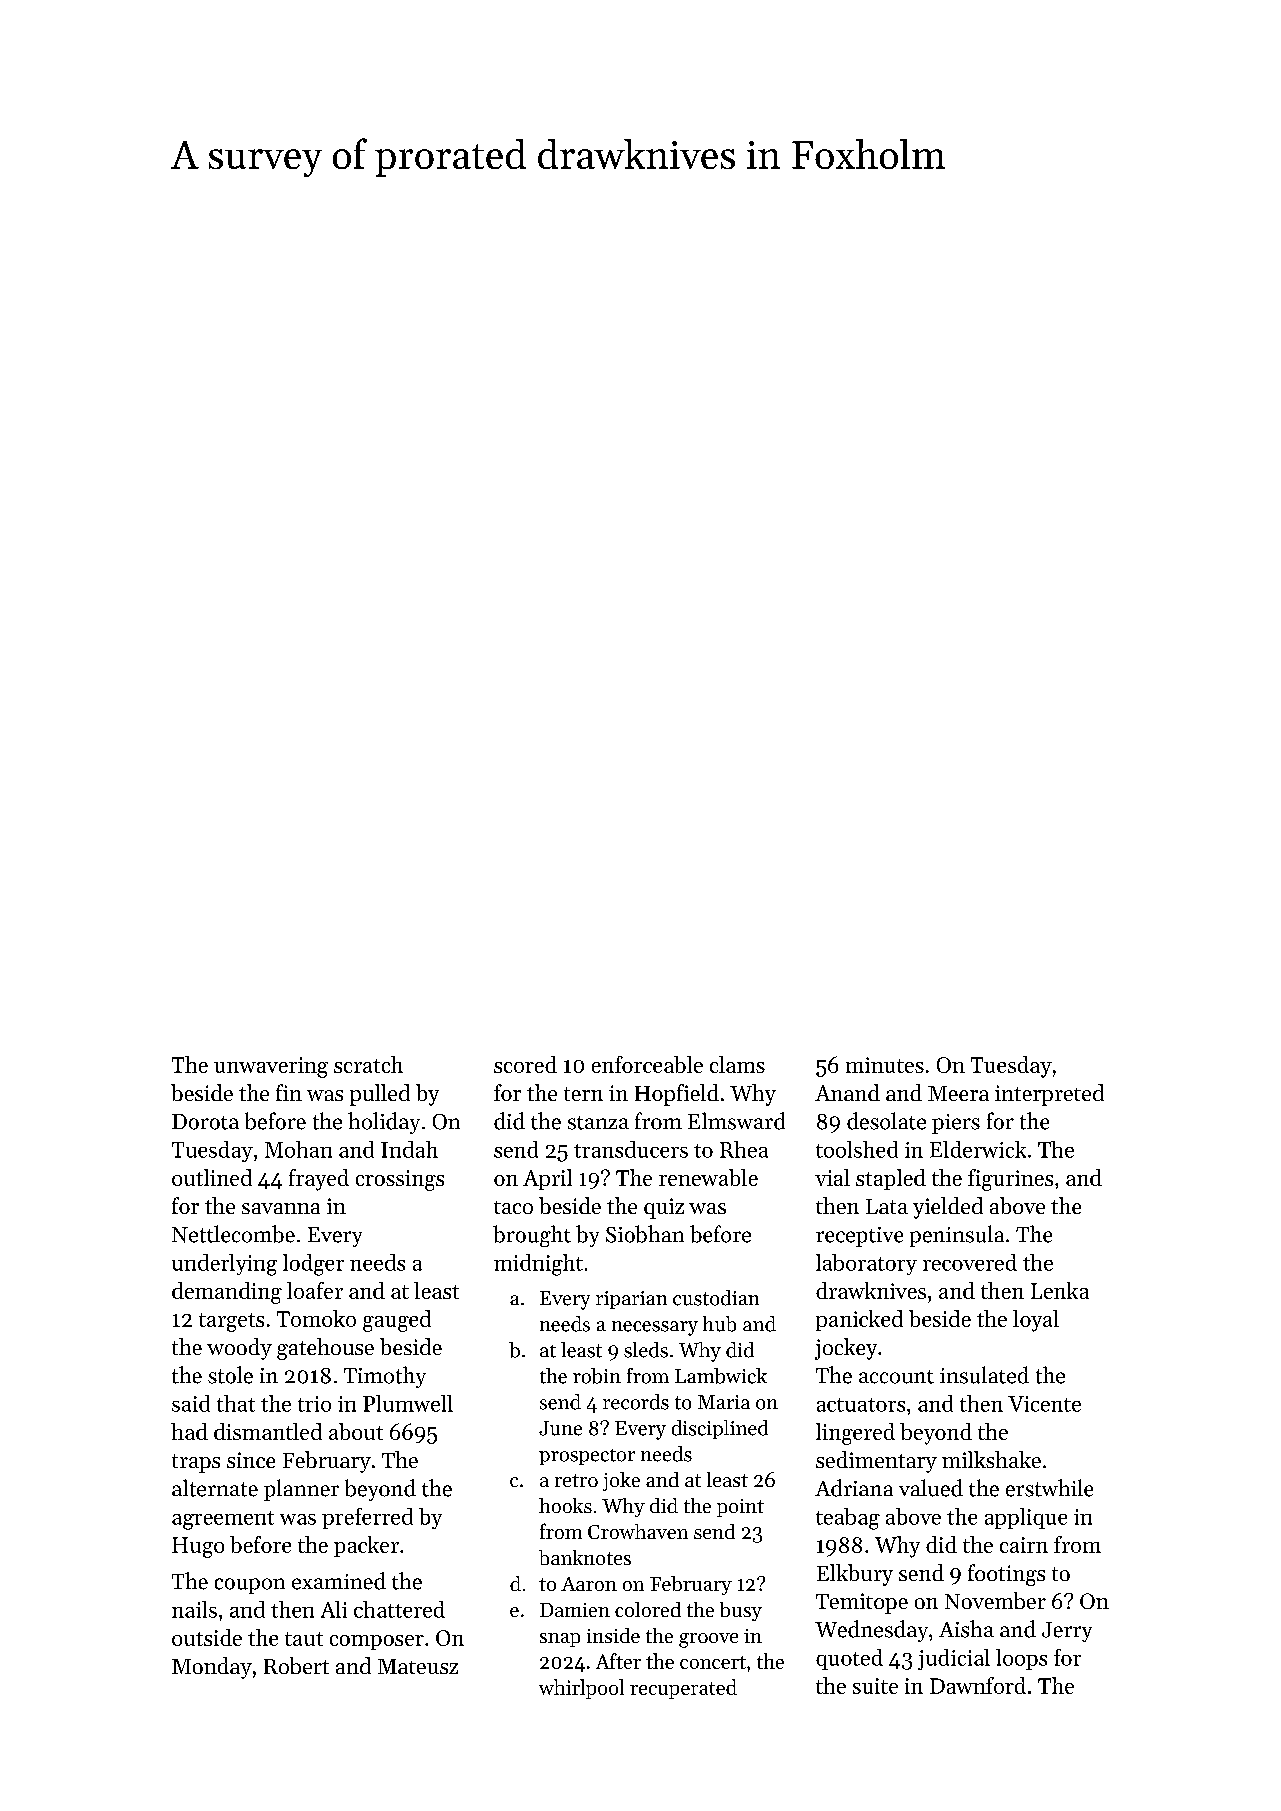 The width and height of the screenshot is (1281, 1811). What do you see at coordinates (301, 1490) in the screenshot?
I see `planner` at bounding box center [301, 1490].
